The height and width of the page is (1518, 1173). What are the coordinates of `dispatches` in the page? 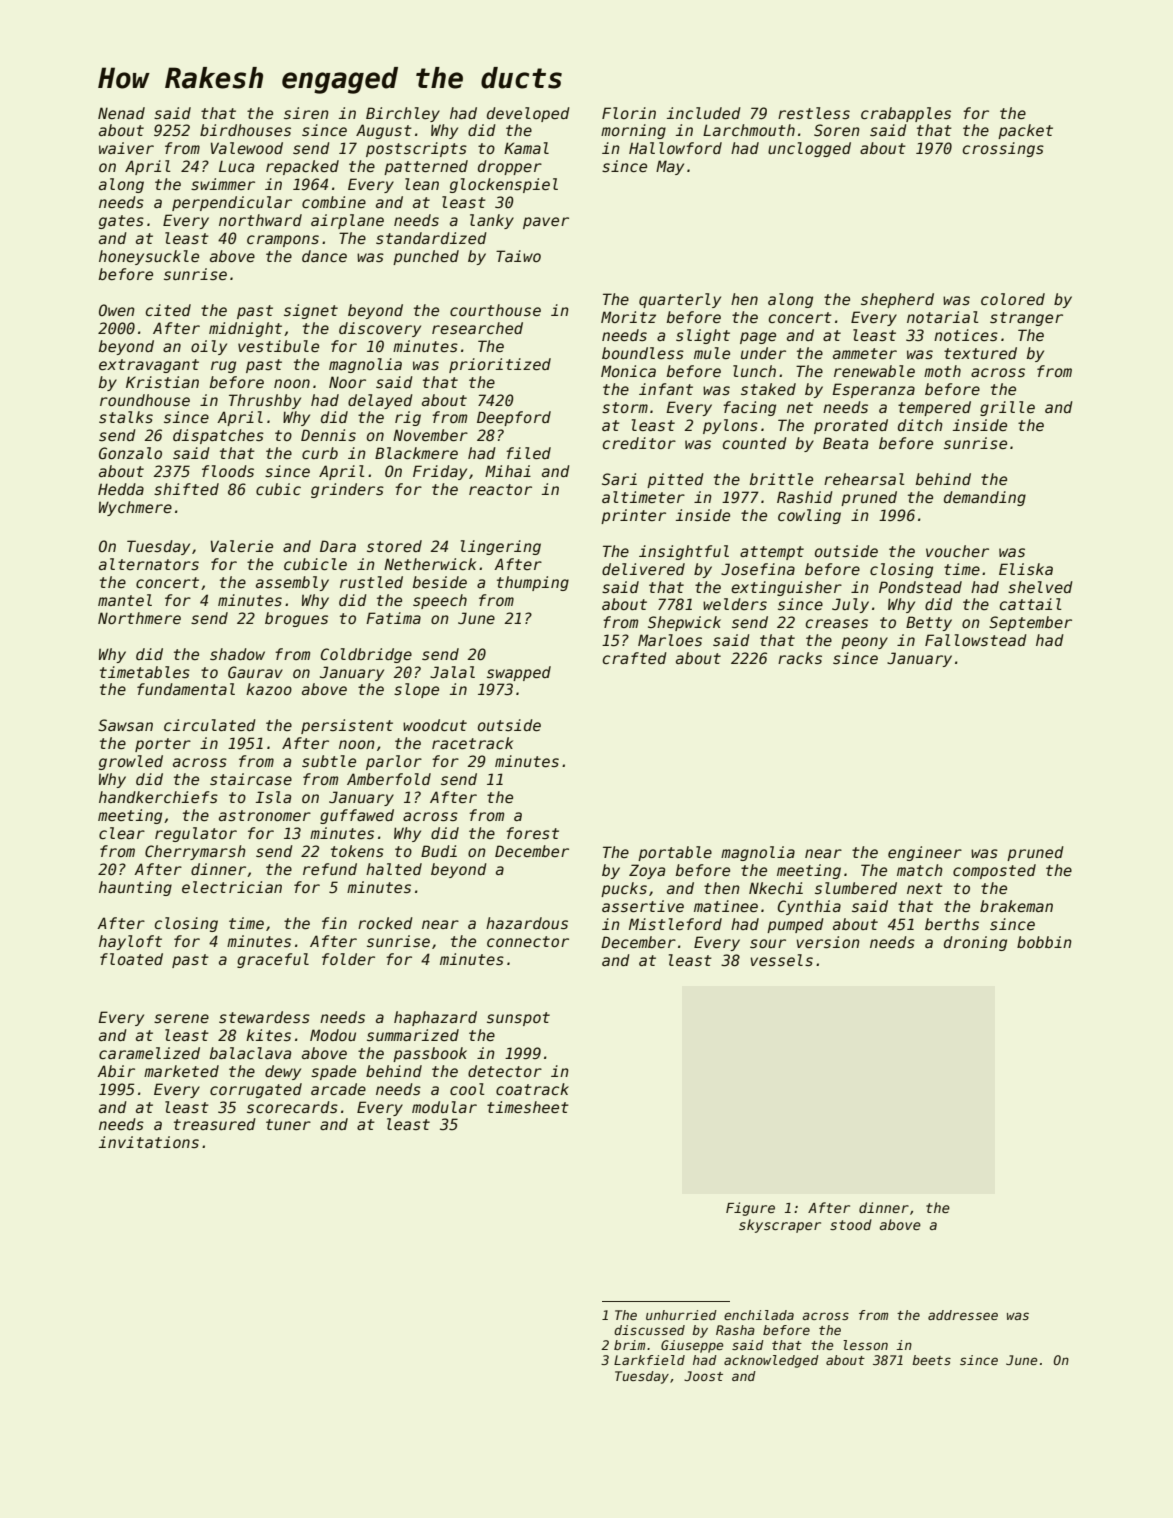 It's located at (218, 436).
